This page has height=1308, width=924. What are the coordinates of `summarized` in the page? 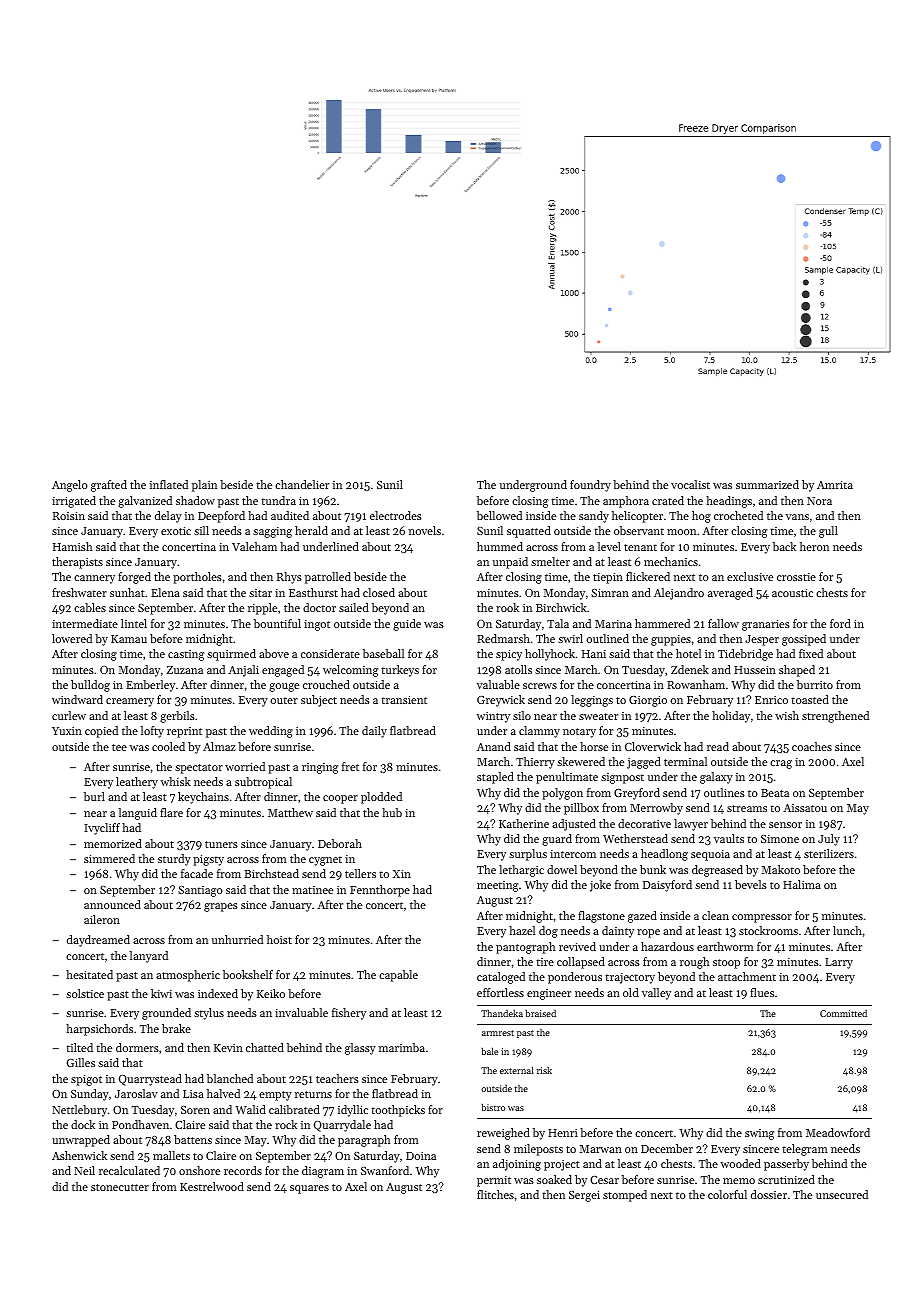 It's located at (767, 484).
